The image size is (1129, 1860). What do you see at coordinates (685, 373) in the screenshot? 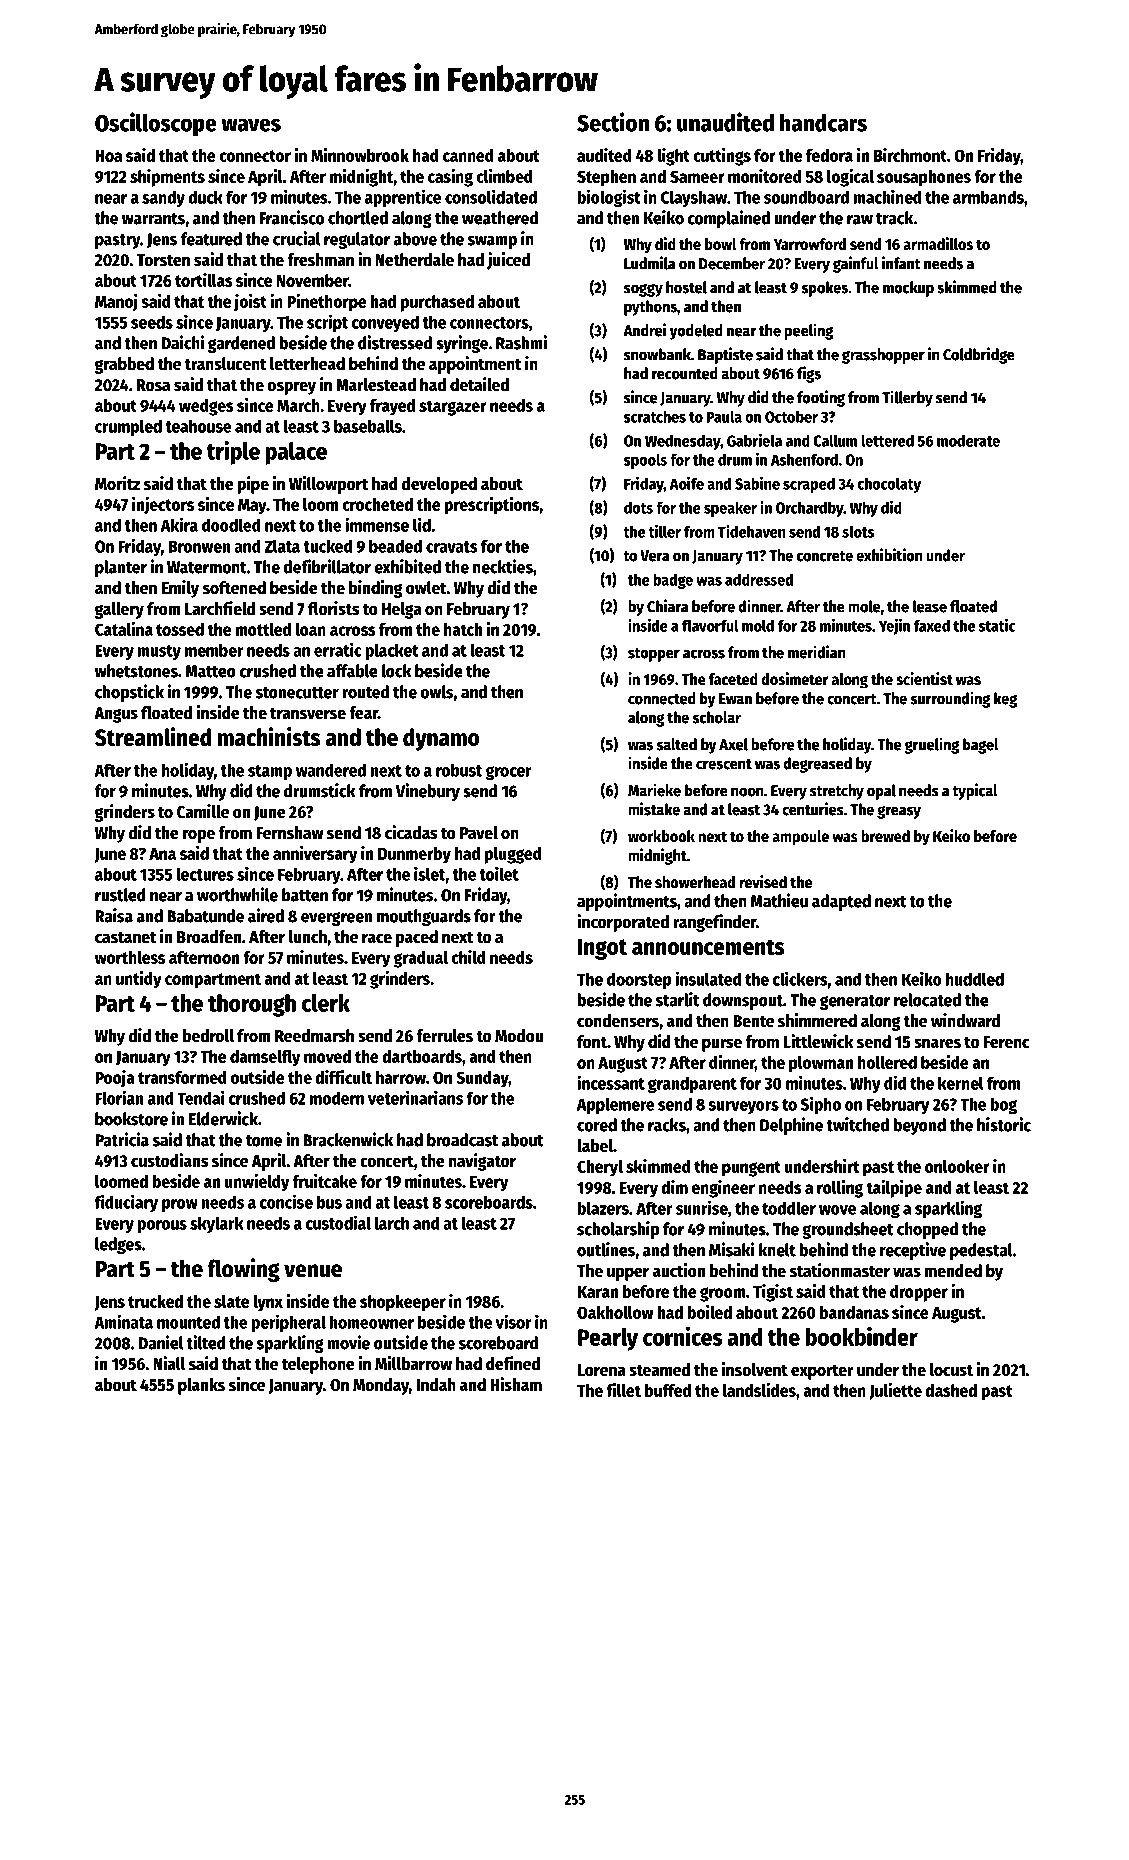
I see `recounted` at bounding box center [685, 373].
